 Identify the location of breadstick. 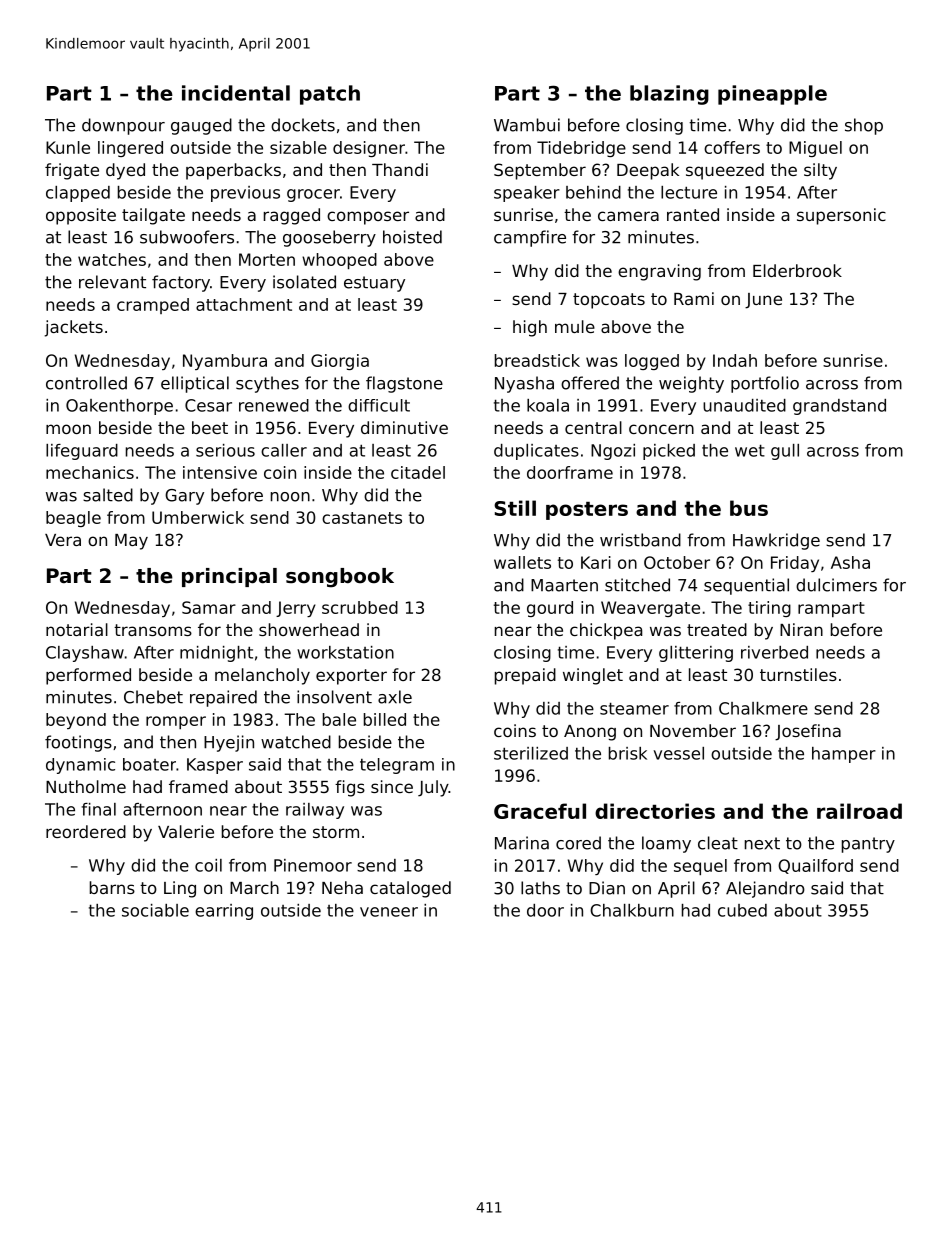
(537, 360).
